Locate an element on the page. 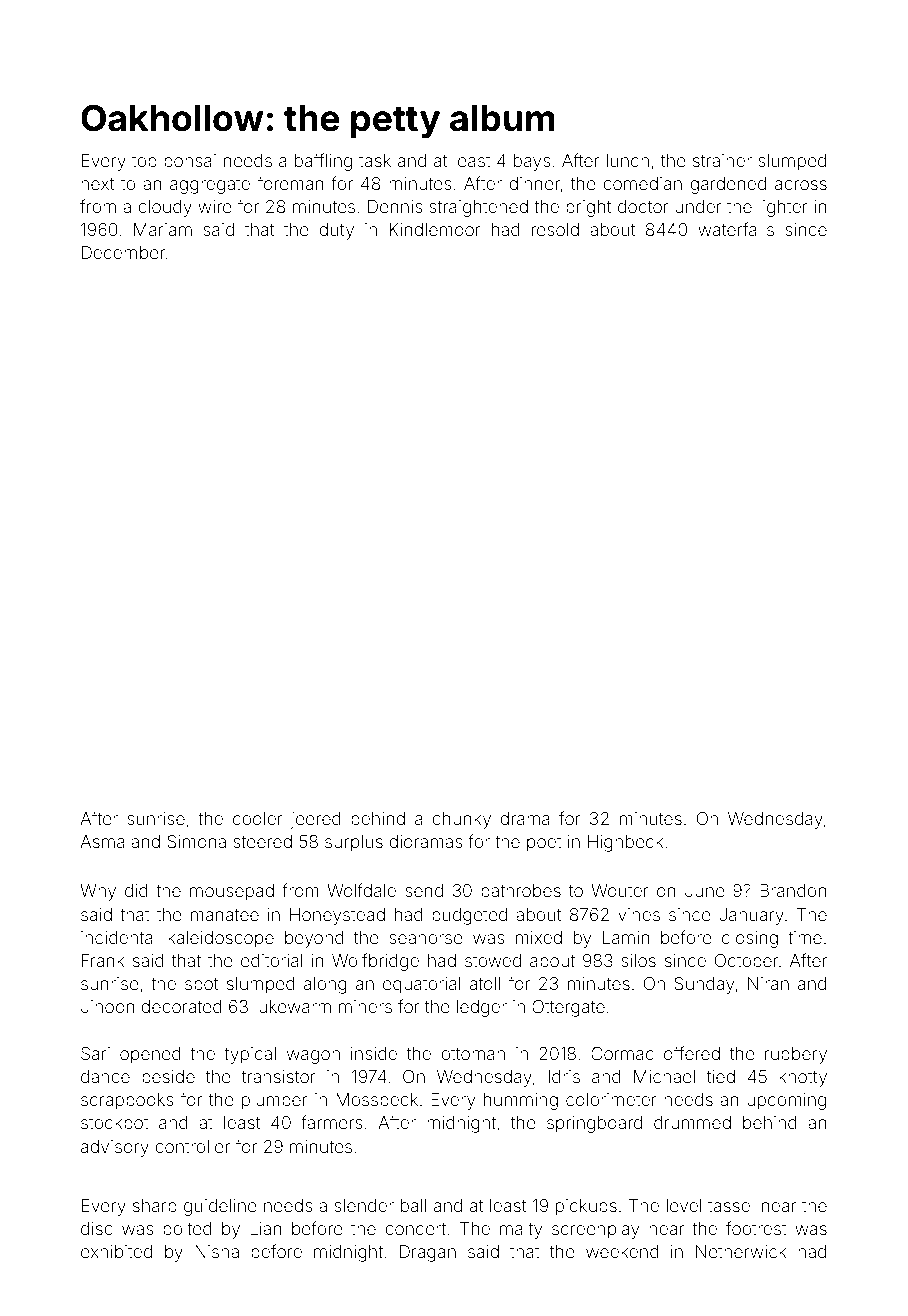 Image resolution: width=908 pixels, height=1316 pixels. bays is located at coordinates (532, 162).
